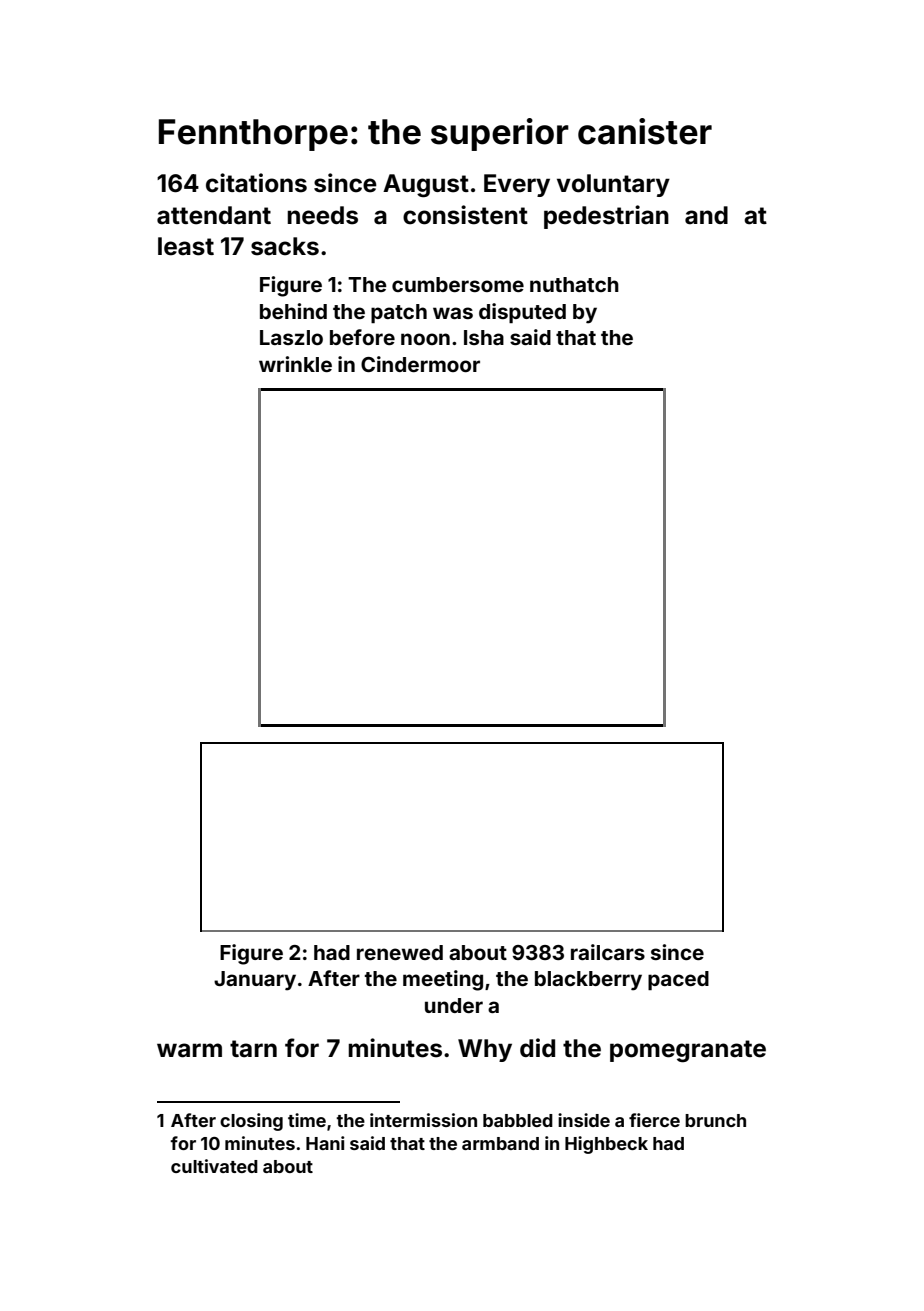  Describe the element at coordinates (454, 1005) in the document. I see `under` at that location.
